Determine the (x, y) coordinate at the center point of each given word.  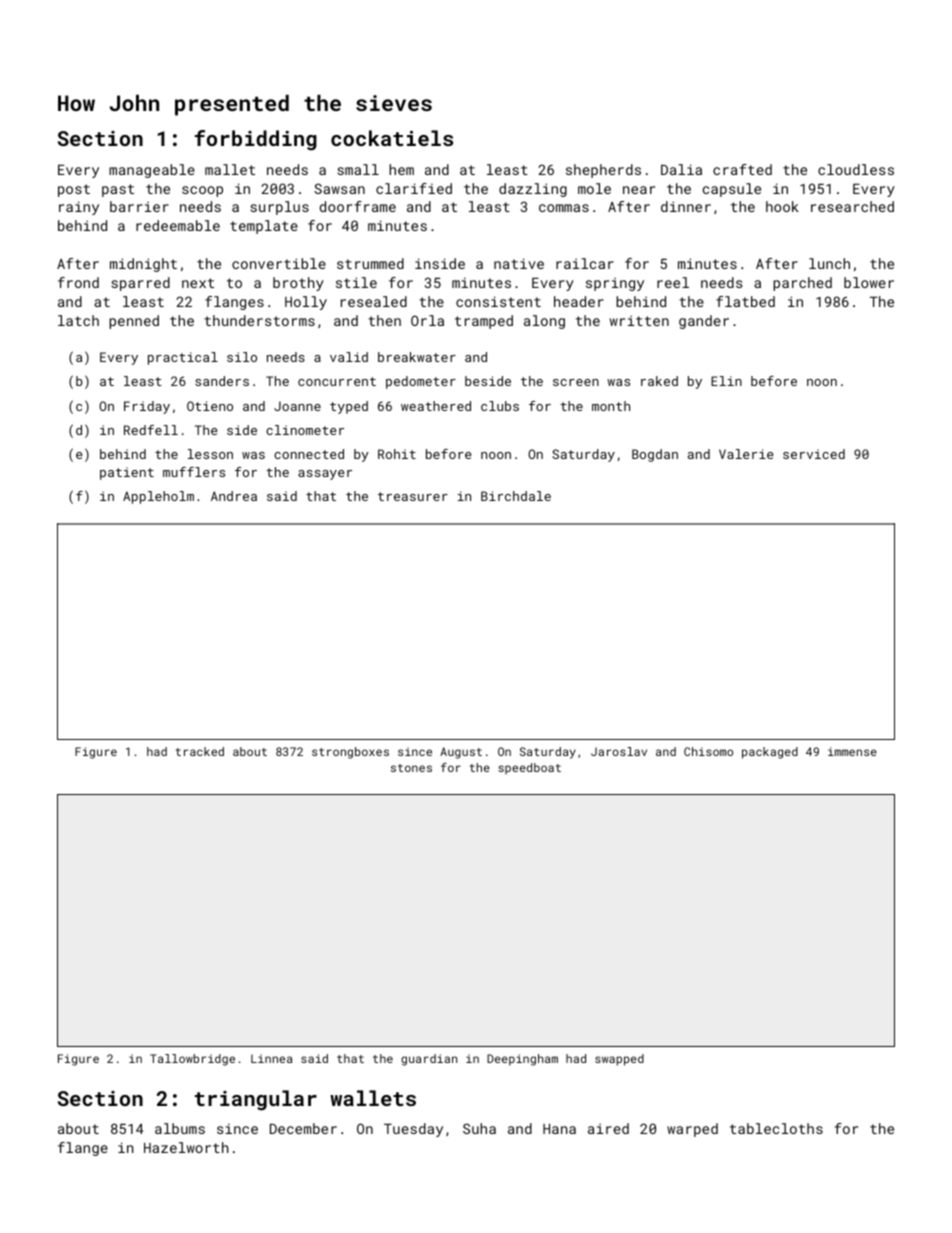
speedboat (529, 768)
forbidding (256, 140)
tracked (200, 751)
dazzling (533, 190)
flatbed (745, 301)
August (461, 753)
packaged (770, 753)
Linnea (271, 1058)
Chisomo (708, 751)
